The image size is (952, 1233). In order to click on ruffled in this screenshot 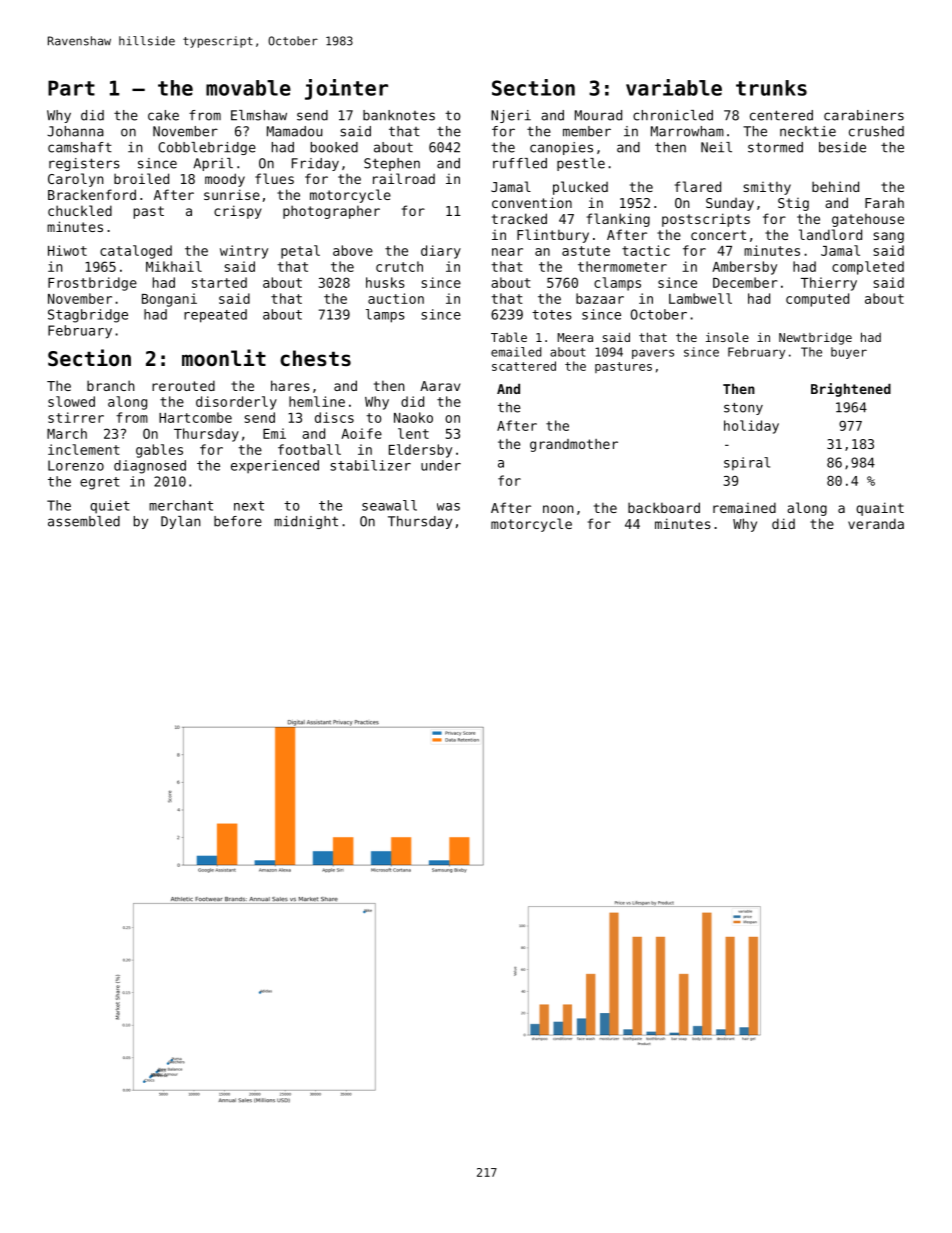, I will do `click(520, 163)`.
